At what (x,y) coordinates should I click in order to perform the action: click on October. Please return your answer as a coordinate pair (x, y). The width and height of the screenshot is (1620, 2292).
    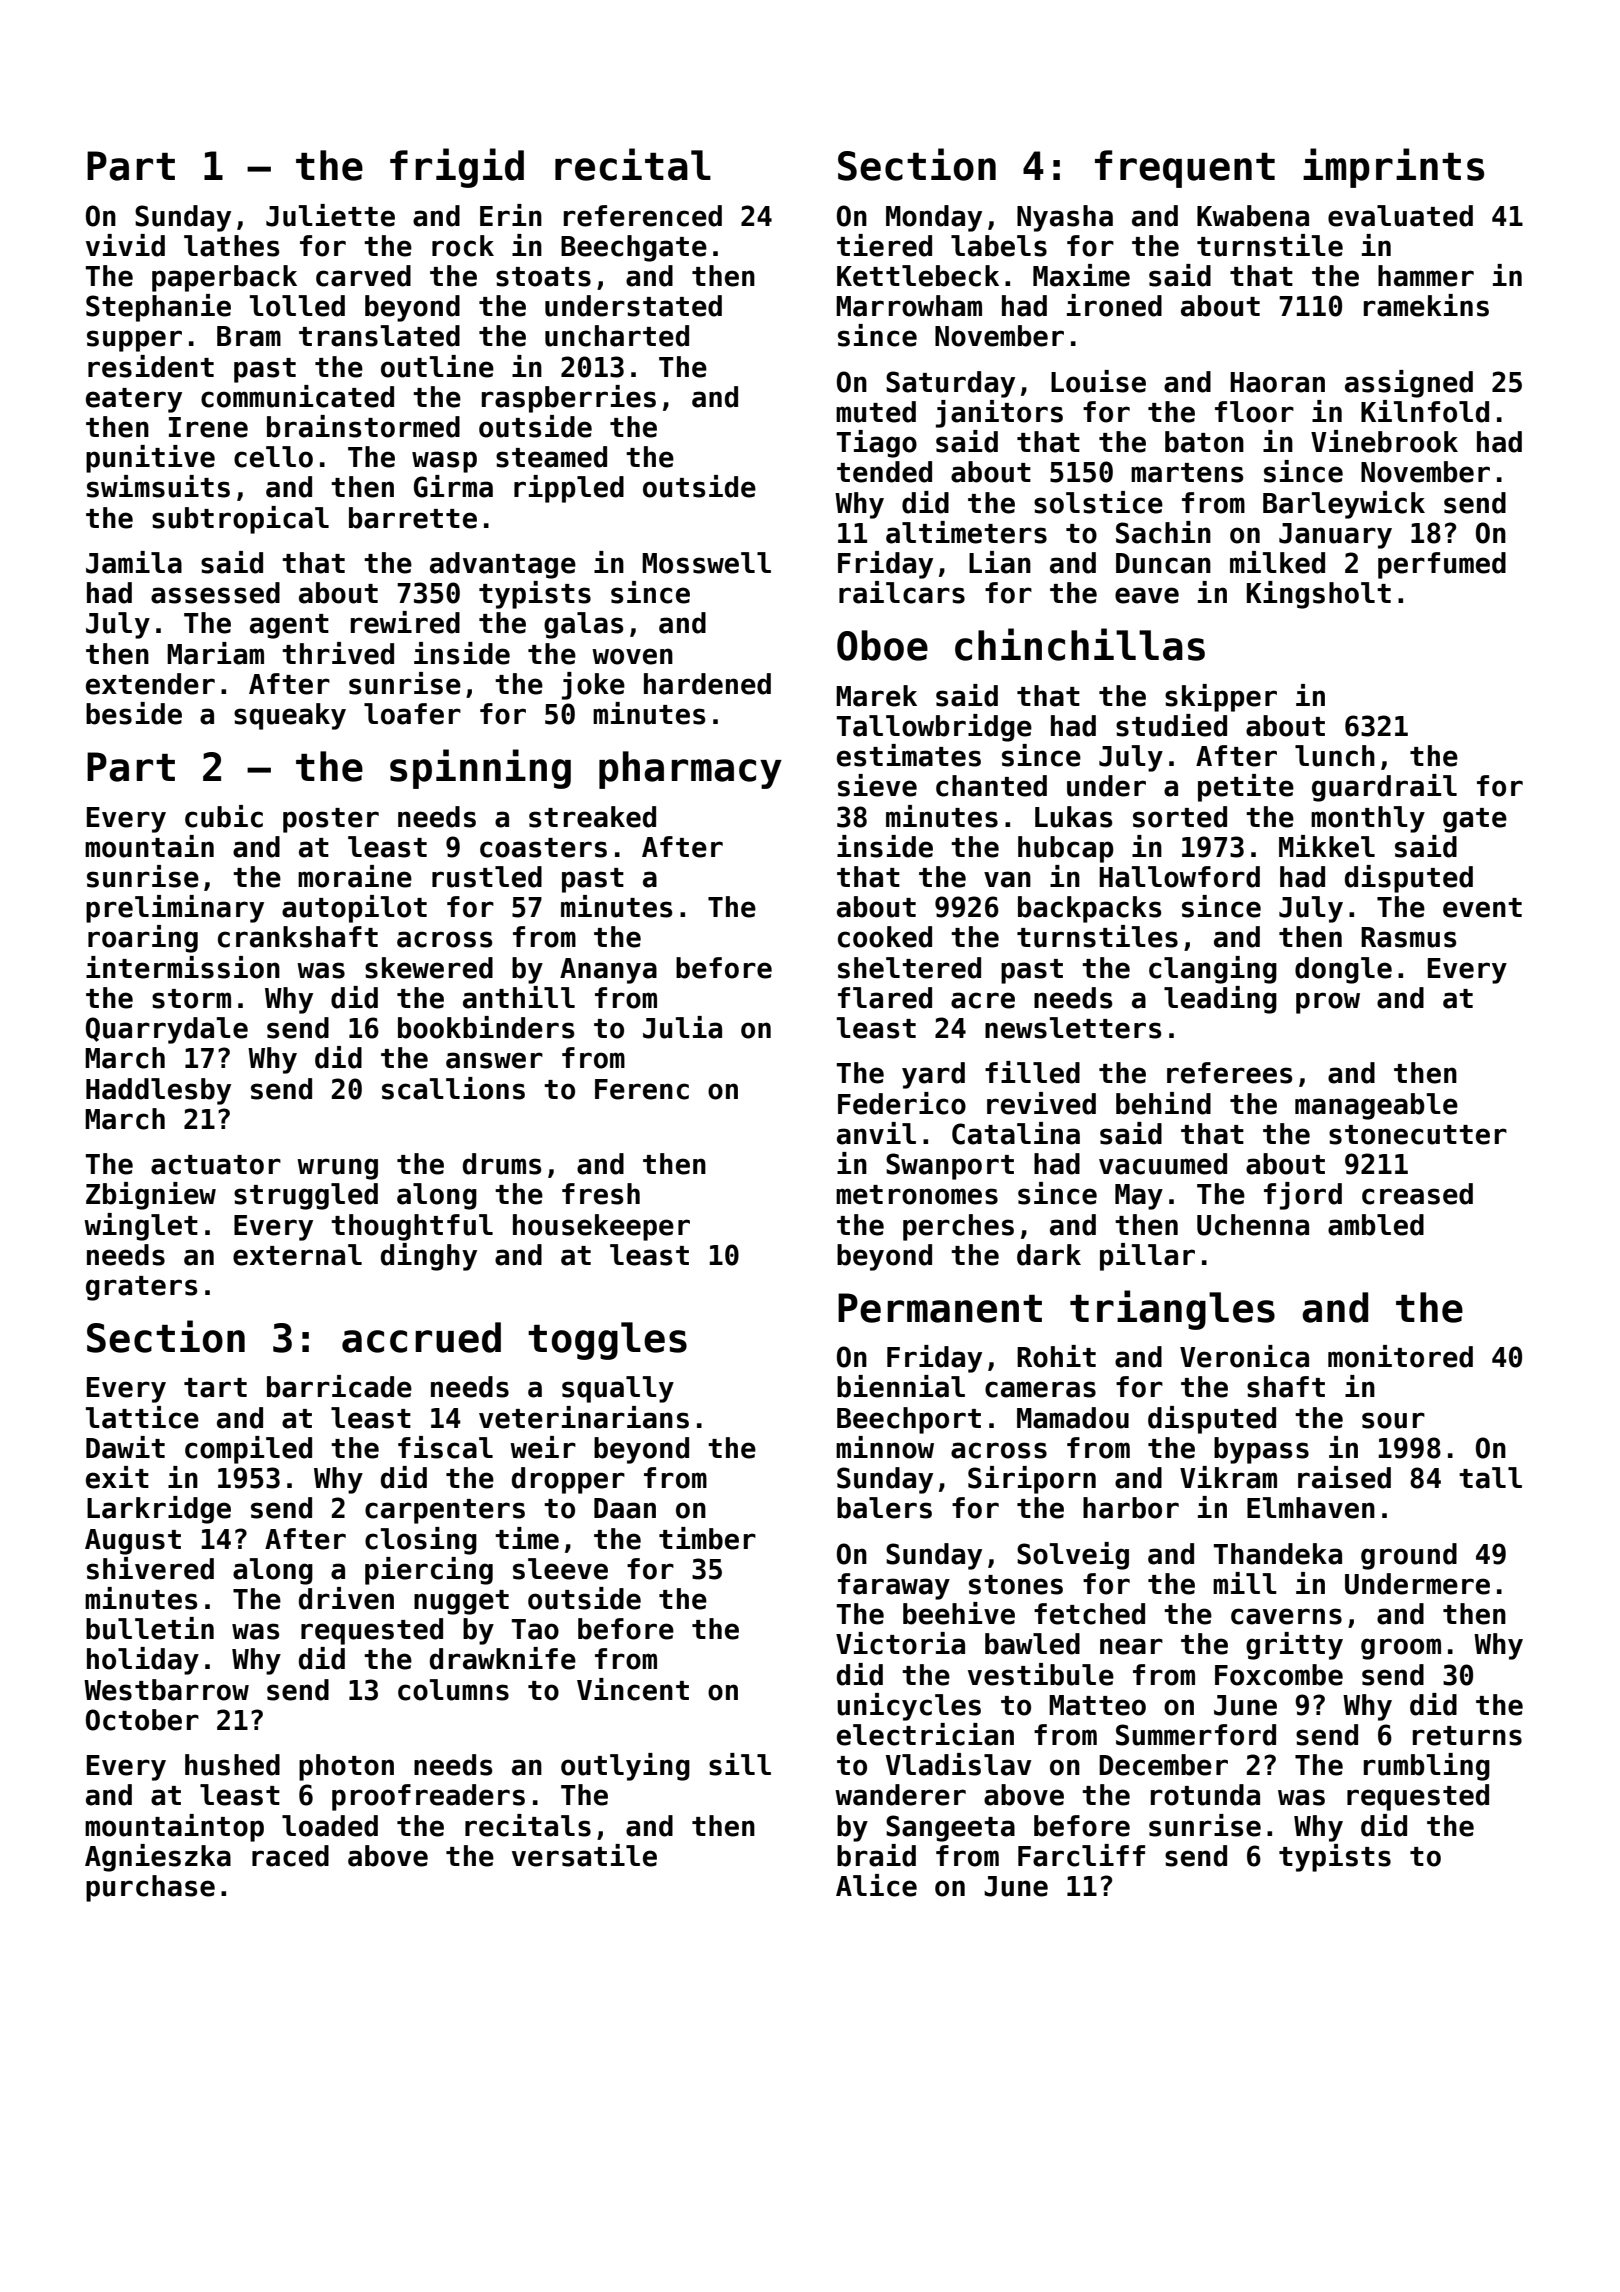
    Looking at the image, I should click on (142, 1720).
